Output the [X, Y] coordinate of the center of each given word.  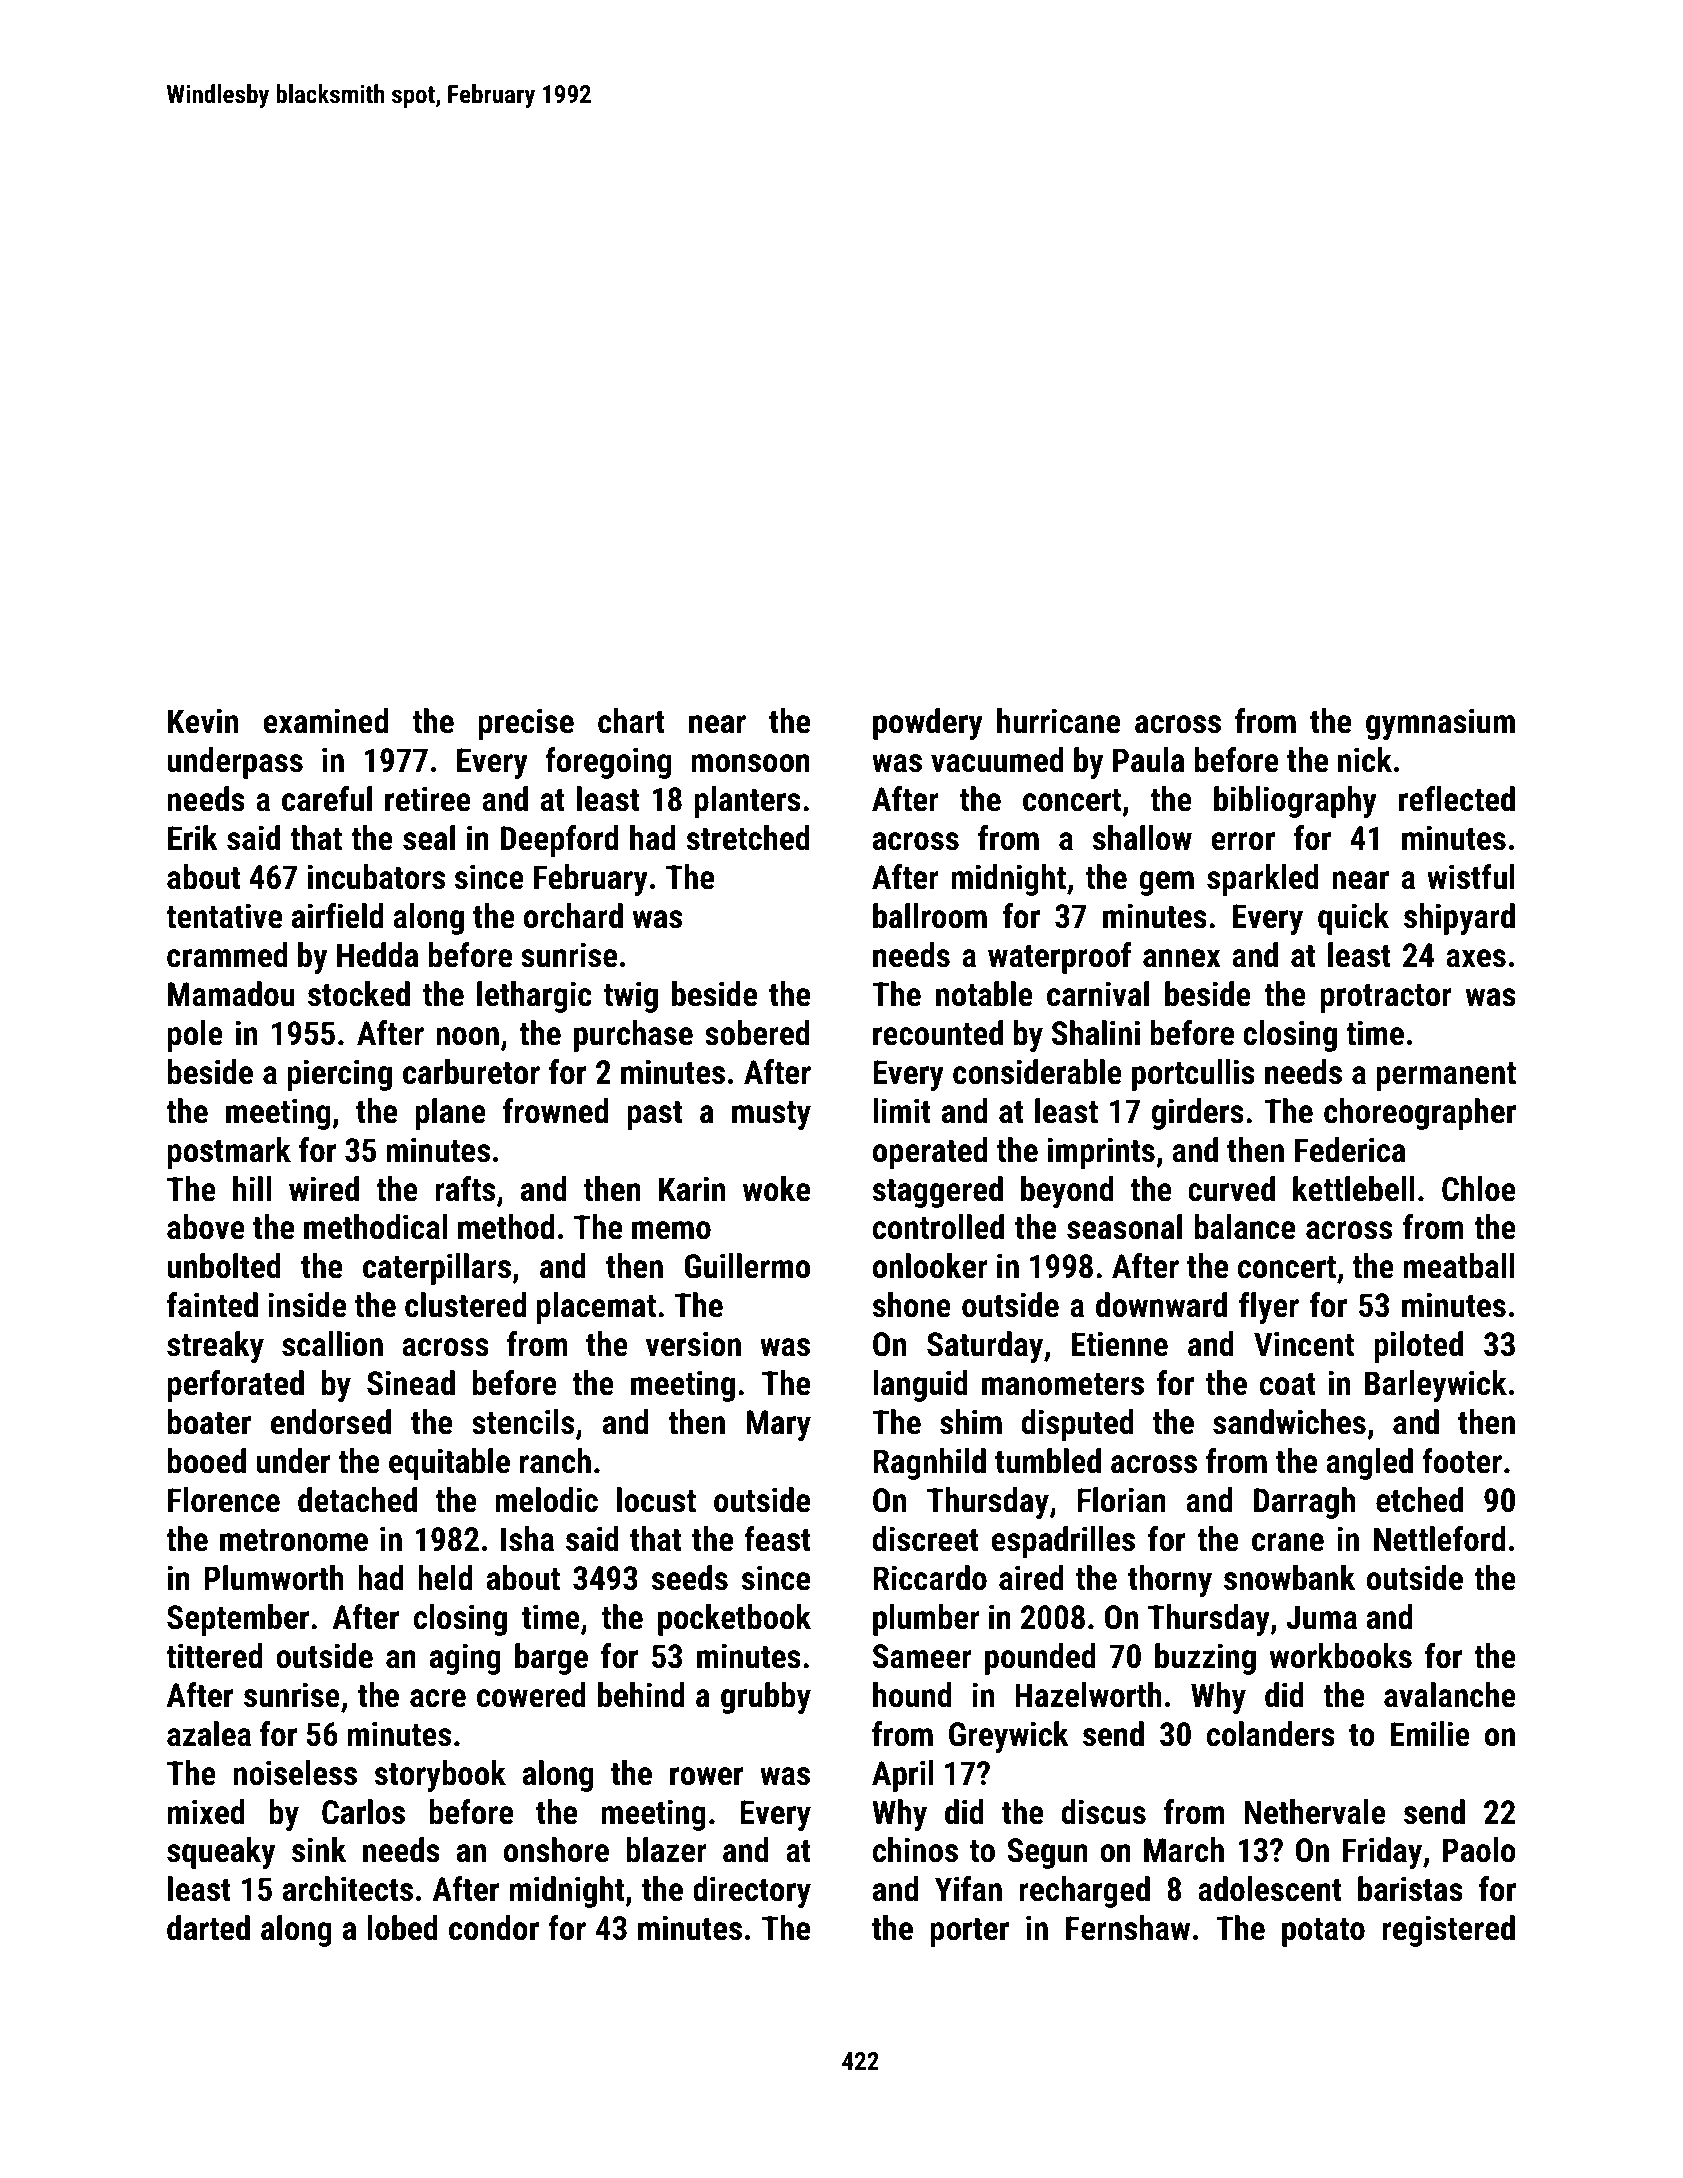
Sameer [922, 1656]
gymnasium [1440, 724]
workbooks [1341, 1656]
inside [307, 1305]
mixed [206, 1812]
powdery [928, 724]
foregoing [608, 763]
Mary [779, 1425]
